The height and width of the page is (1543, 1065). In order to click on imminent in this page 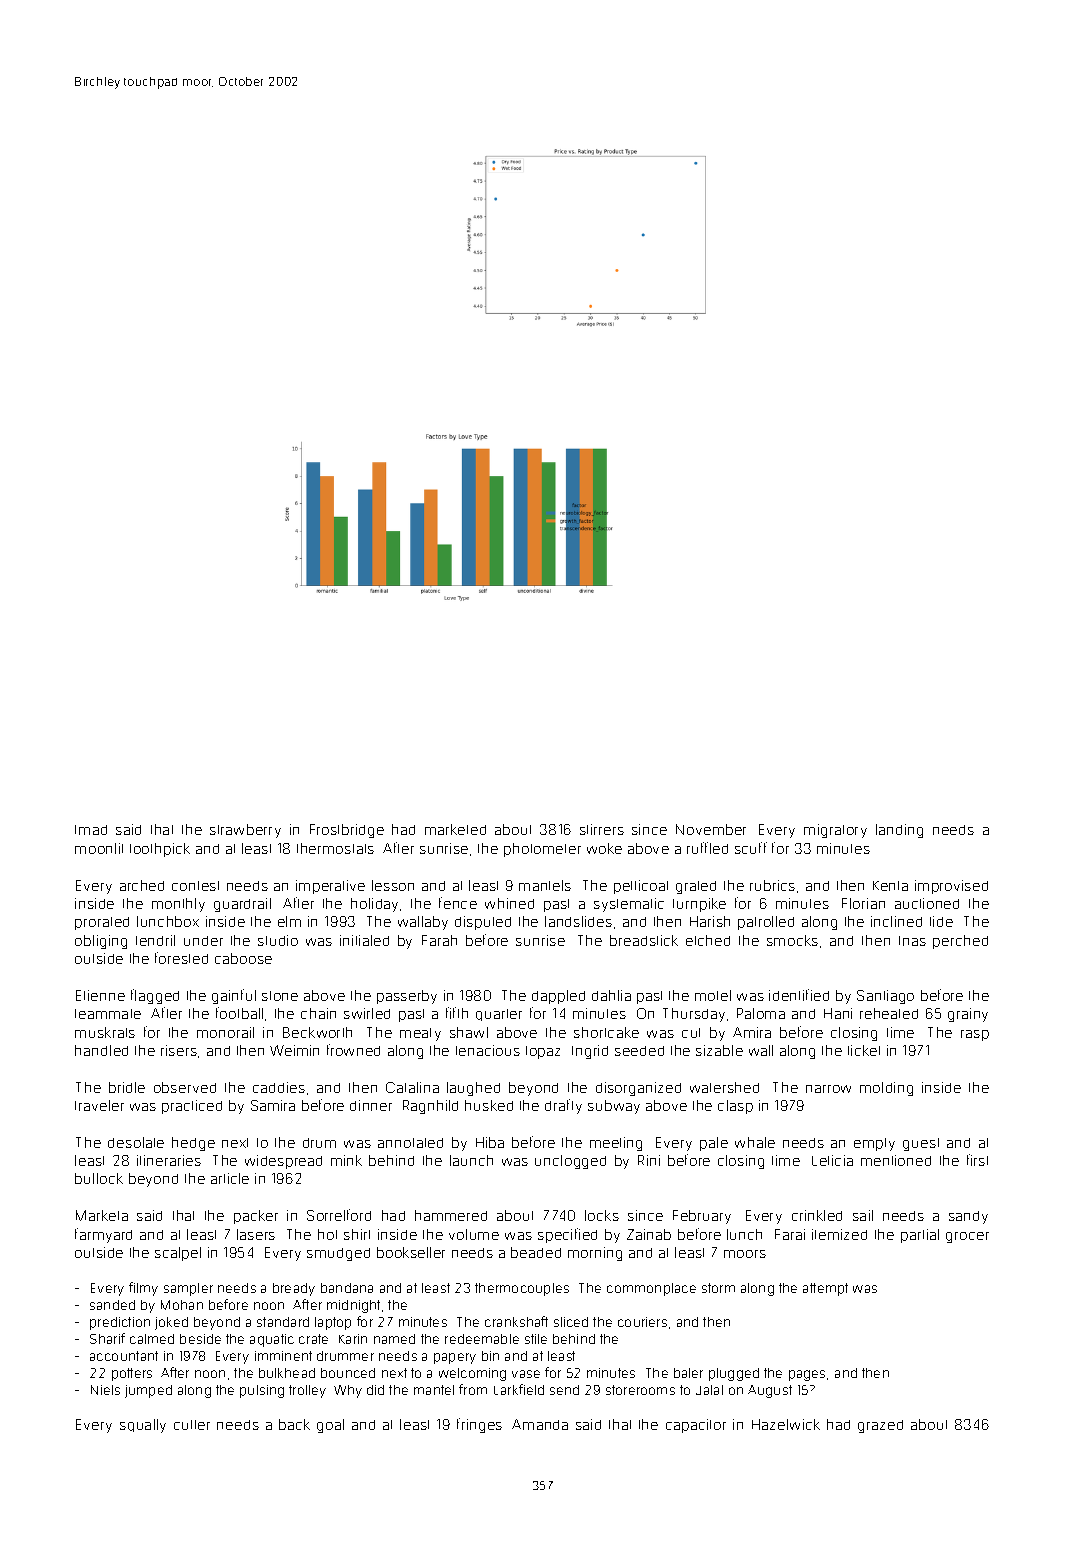, I will do `click(283, 1356)`.
